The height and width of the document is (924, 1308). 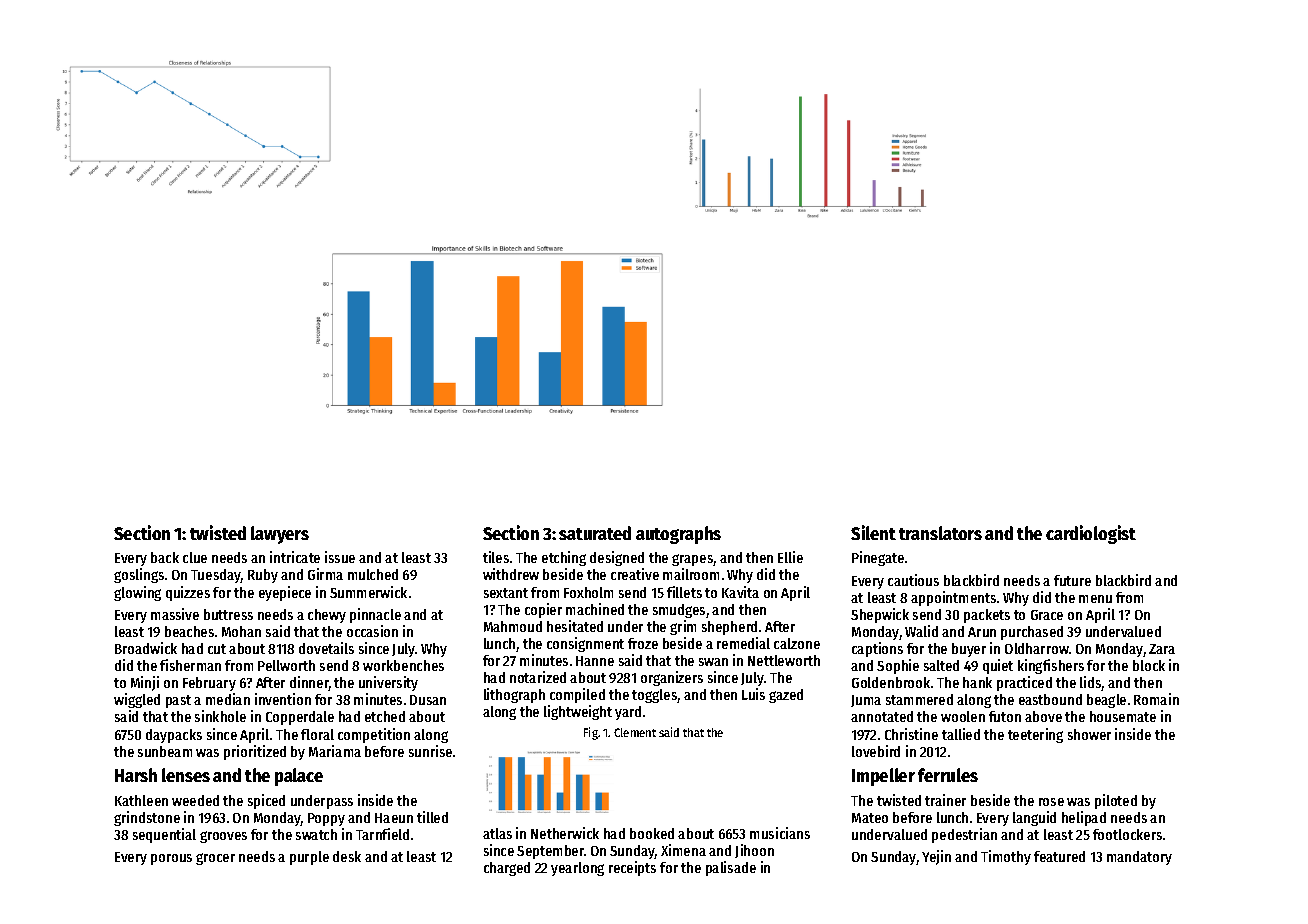 What do you see at coordinates (280, 535) in the document?
I see `lawyers` at bounding box center [280, 535].
